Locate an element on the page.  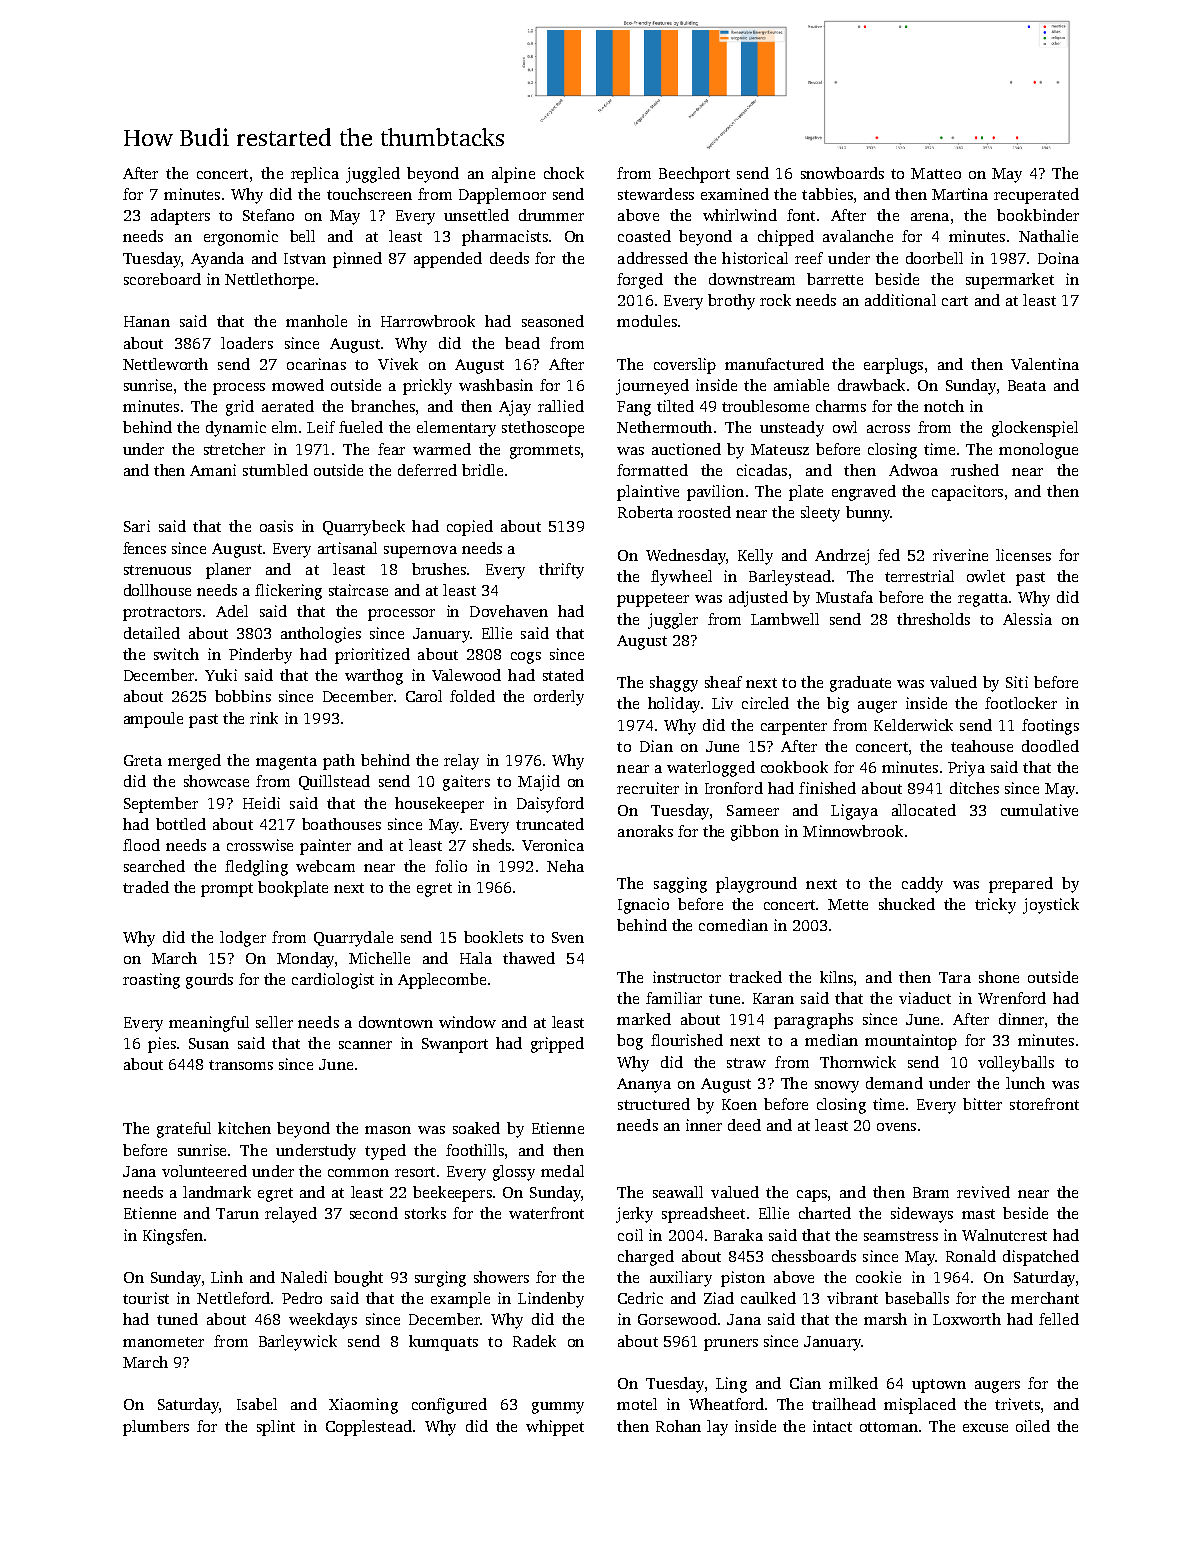
pinned is located at coordinates (357, 260).
